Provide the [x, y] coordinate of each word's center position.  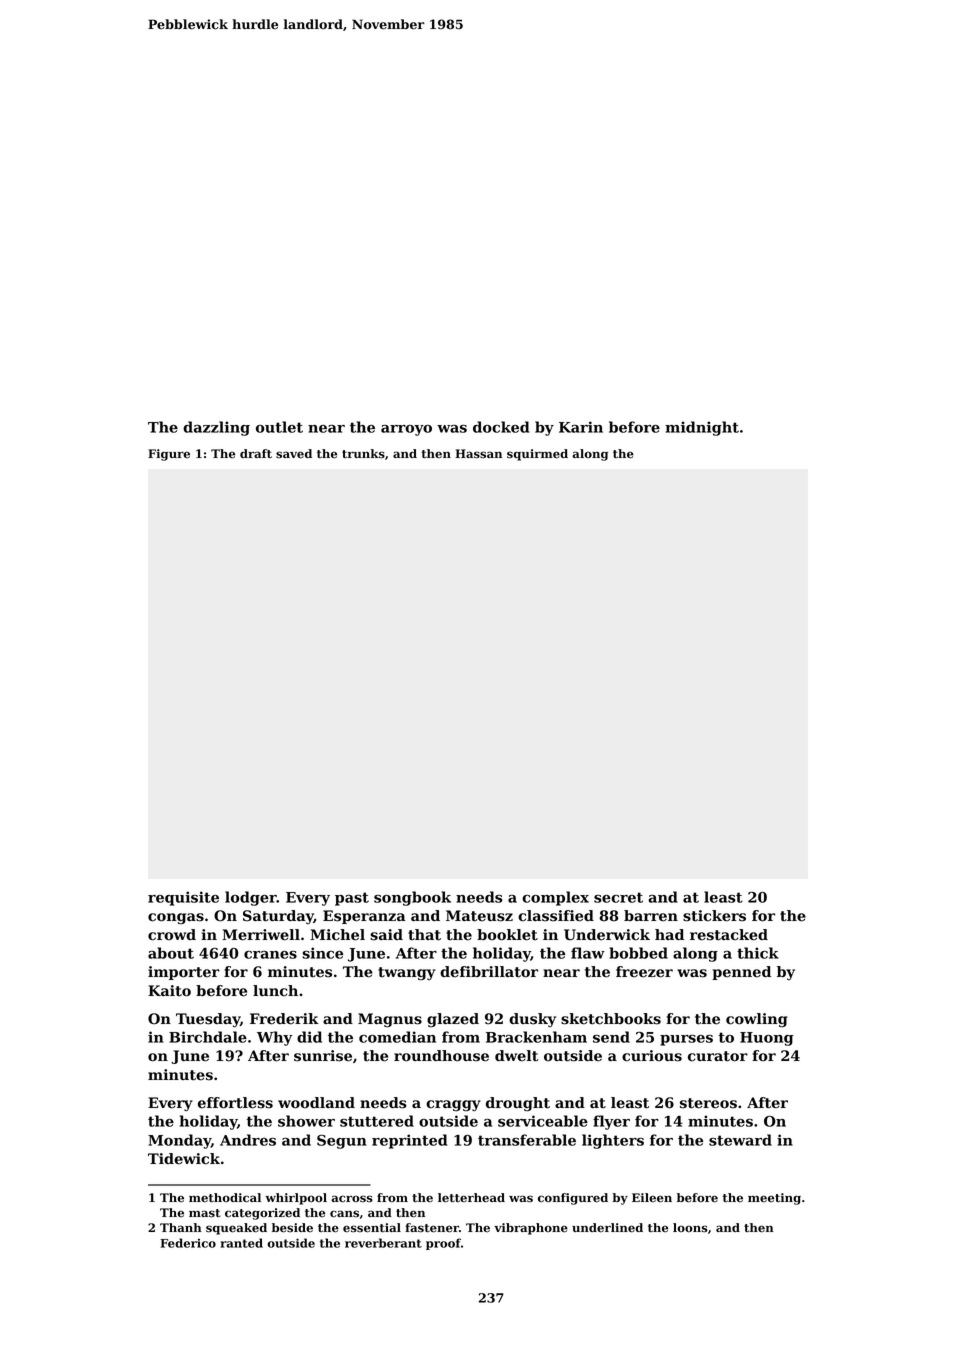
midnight [702, 428]
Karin [581, 427]
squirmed [537, 455]
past [352, 899]
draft [256, 453]
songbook [412, 898]
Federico [188, 1243]
